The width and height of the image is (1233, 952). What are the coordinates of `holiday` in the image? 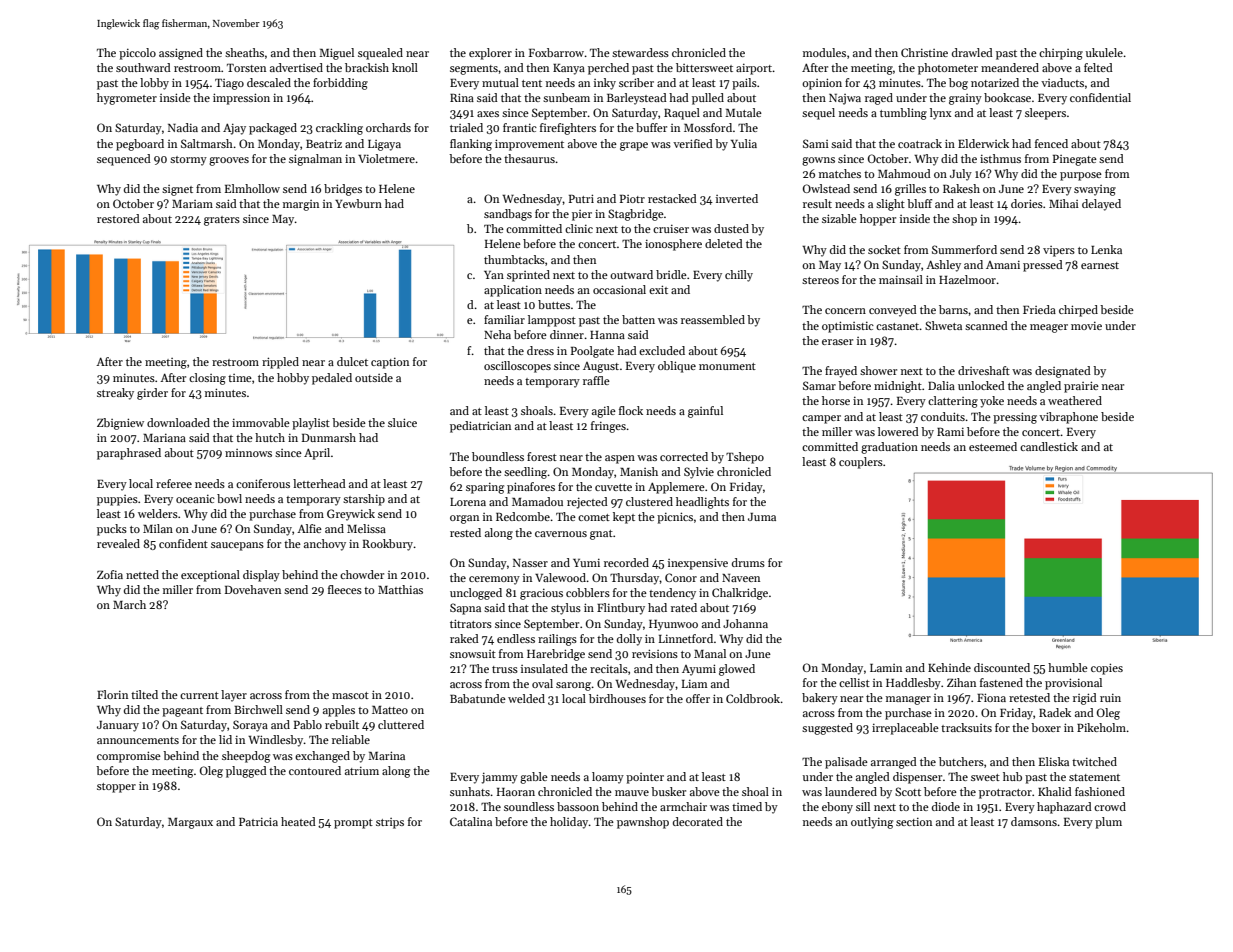 It's located at (569, 823).
